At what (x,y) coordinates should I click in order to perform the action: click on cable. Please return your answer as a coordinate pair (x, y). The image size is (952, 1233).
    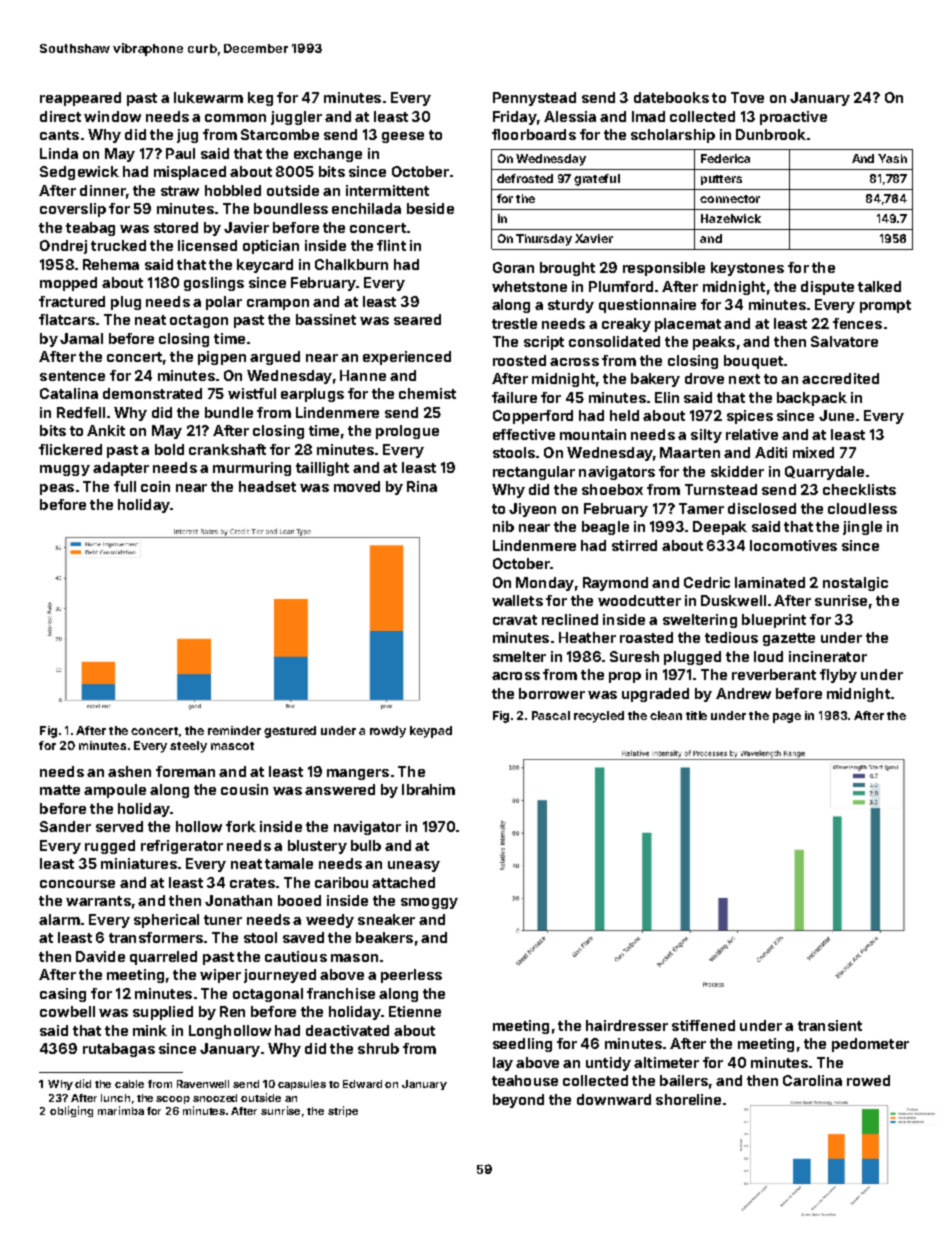
    Looking at the image, I should click on (129, 1084).
